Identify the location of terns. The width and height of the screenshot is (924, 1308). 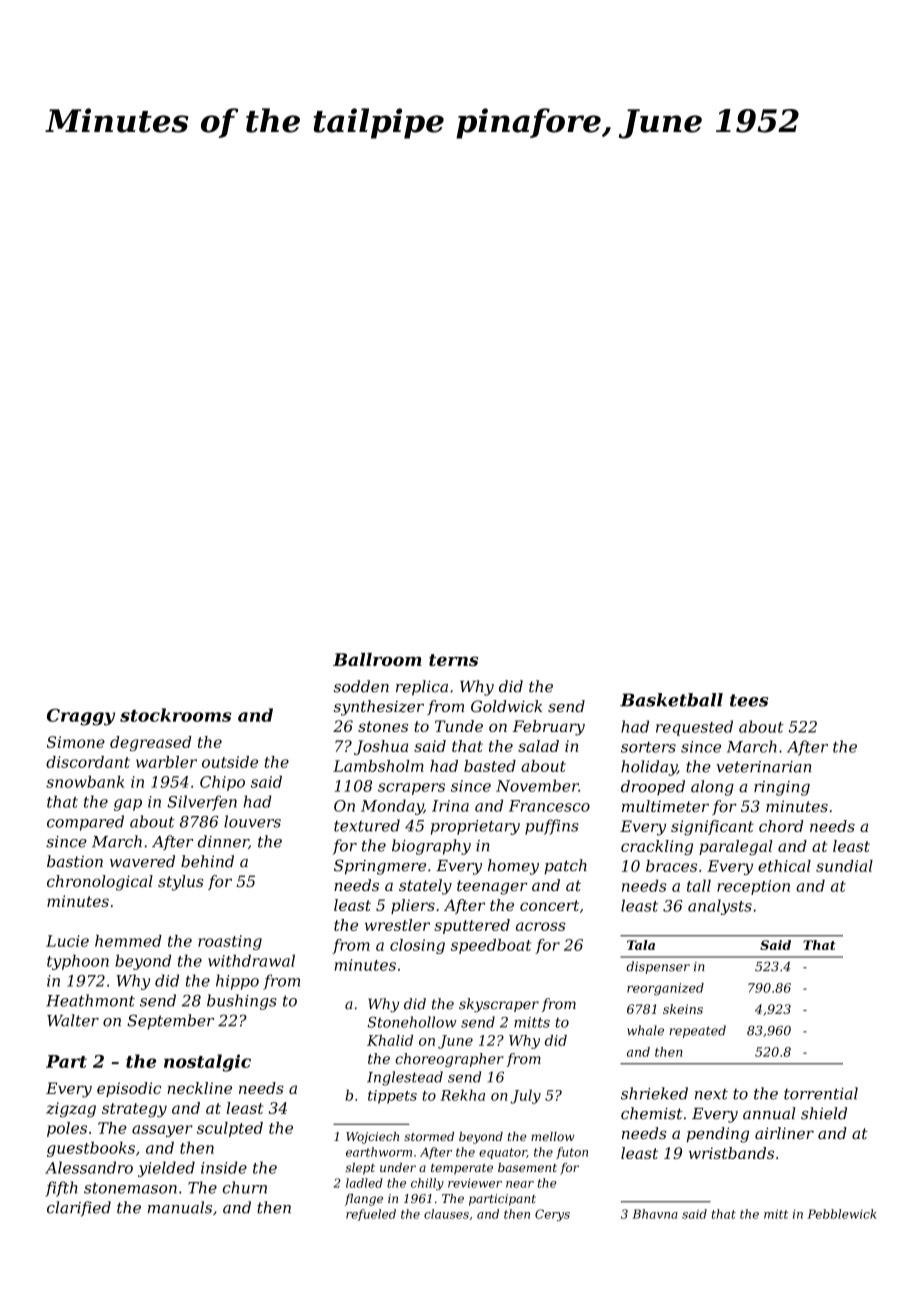
(453, 660).
